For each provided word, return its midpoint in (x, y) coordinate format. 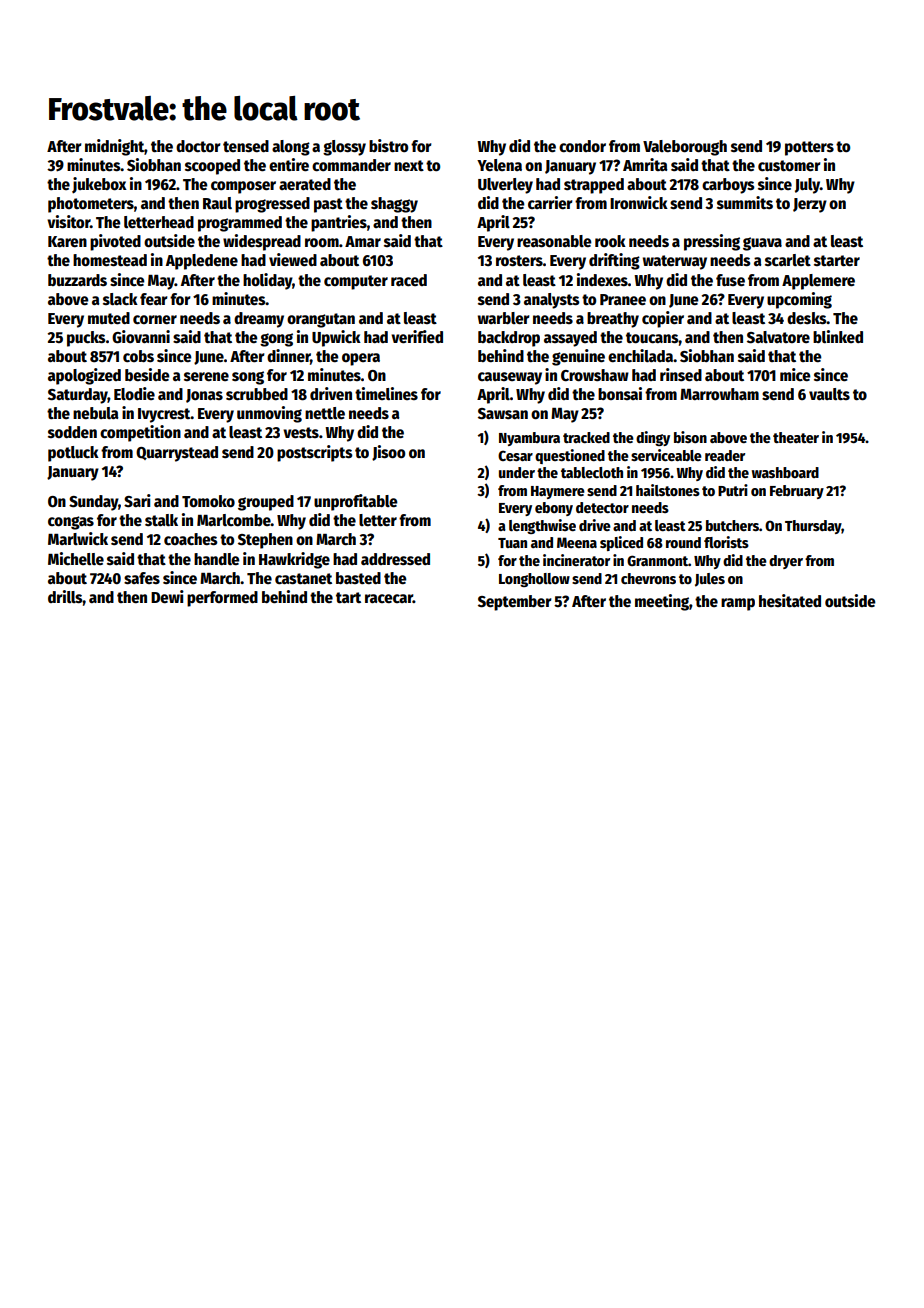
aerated (305, 184)
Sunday (93, 503)
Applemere (818, 282)
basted (358, 578)
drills (65, 596)
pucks (86, 339)
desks (807, 318)
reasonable (554, 241)
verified (417, 336)
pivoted (115, 242)
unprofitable (356, 502)
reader (725, 455)
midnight (114, 147)
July (807, 186)
